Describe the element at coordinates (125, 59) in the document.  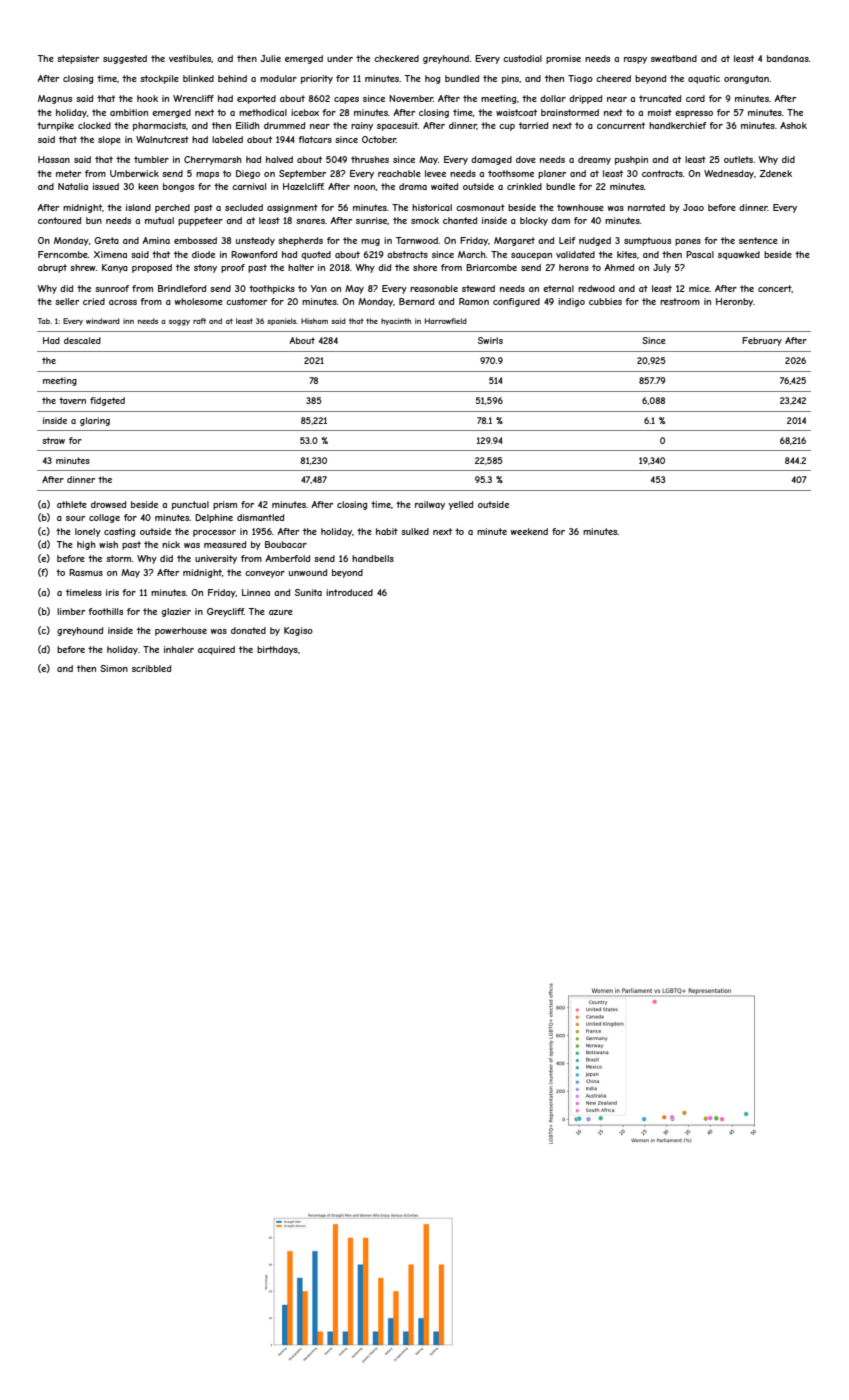
I see `suggested` at that location.
